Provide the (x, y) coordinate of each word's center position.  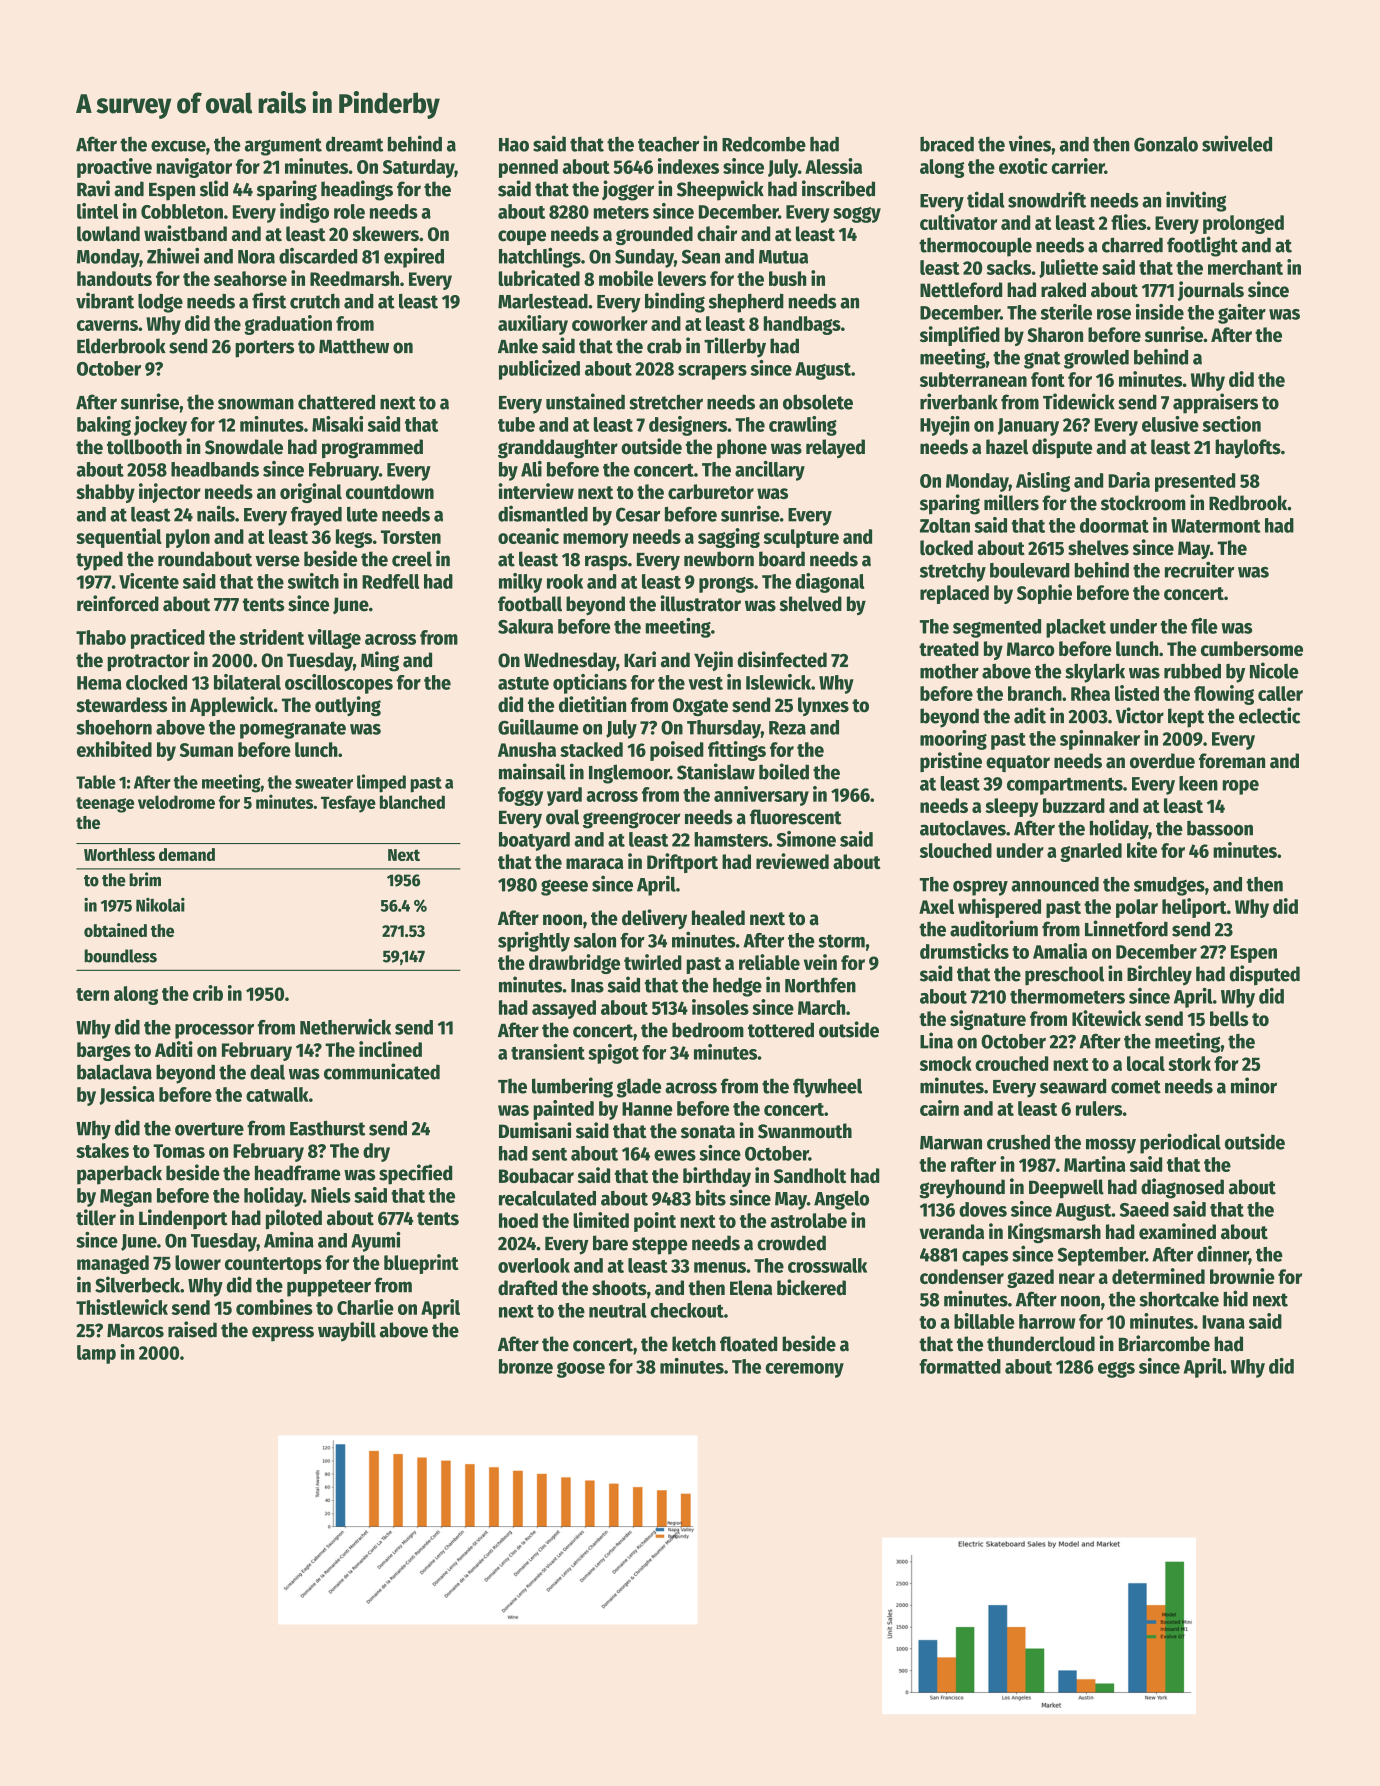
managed (113, 1264)
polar (1137, 908)
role (349, 211)
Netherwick (345, 1026)
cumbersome (1252, 648)
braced (947, 144)
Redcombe (764, 144)
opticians (590, 684)
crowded (791, 1243)
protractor (149, 663)
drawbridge (574, 964)
